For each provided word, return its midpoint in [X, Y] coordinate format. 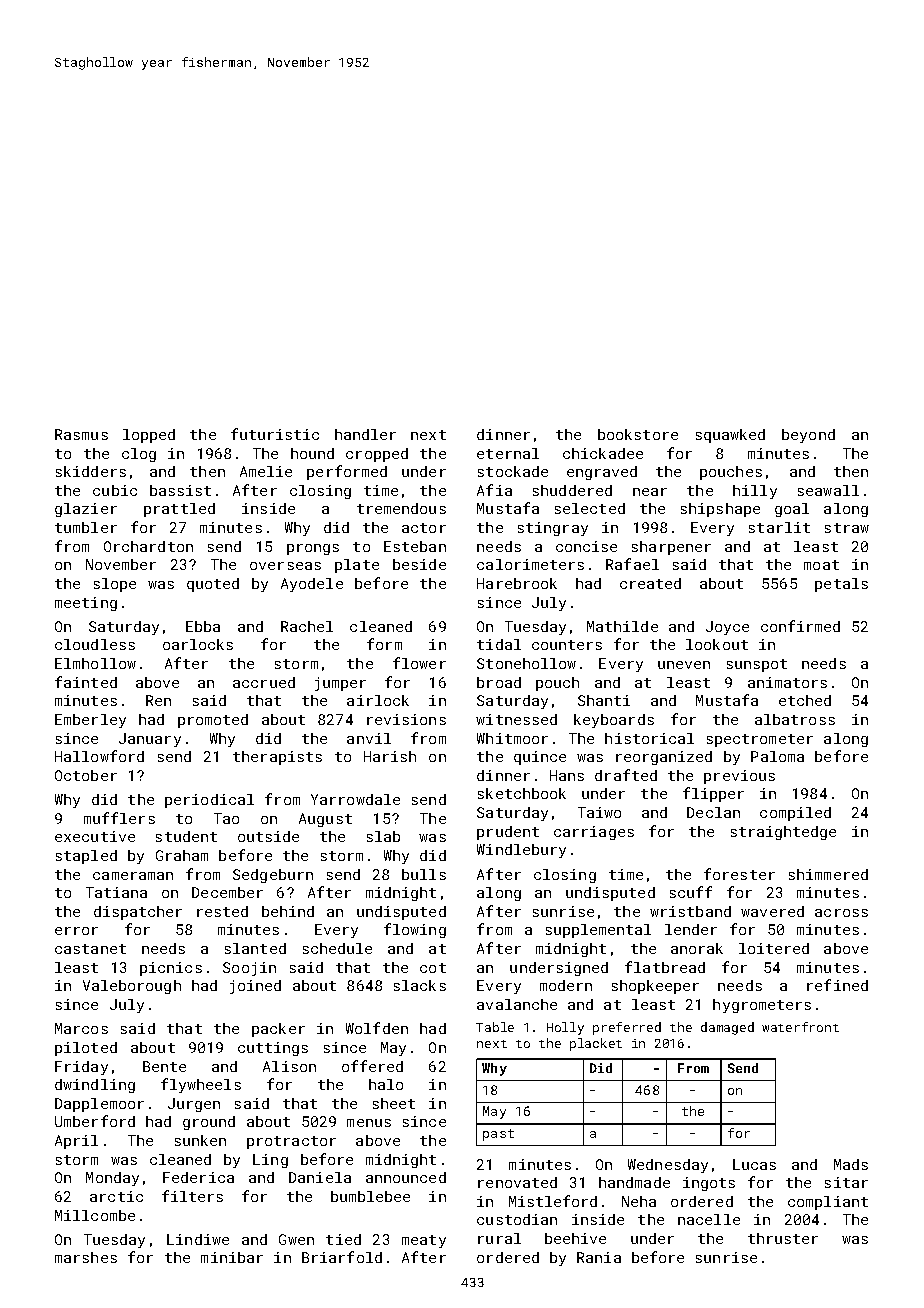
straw [847, 528]
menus [369, 1123]
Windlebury [521, 851]
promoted [213, 721]
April [76, 1142]
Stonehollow [526, 663]
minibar [232, 1257]
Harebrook [517, 583]
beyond [808, 436]
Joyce [727, 628]
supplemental [598, 931]
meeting [86, 604]
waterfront [800, 1027]
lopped [149, 436]
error [76, 931]
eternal [508, 453]
